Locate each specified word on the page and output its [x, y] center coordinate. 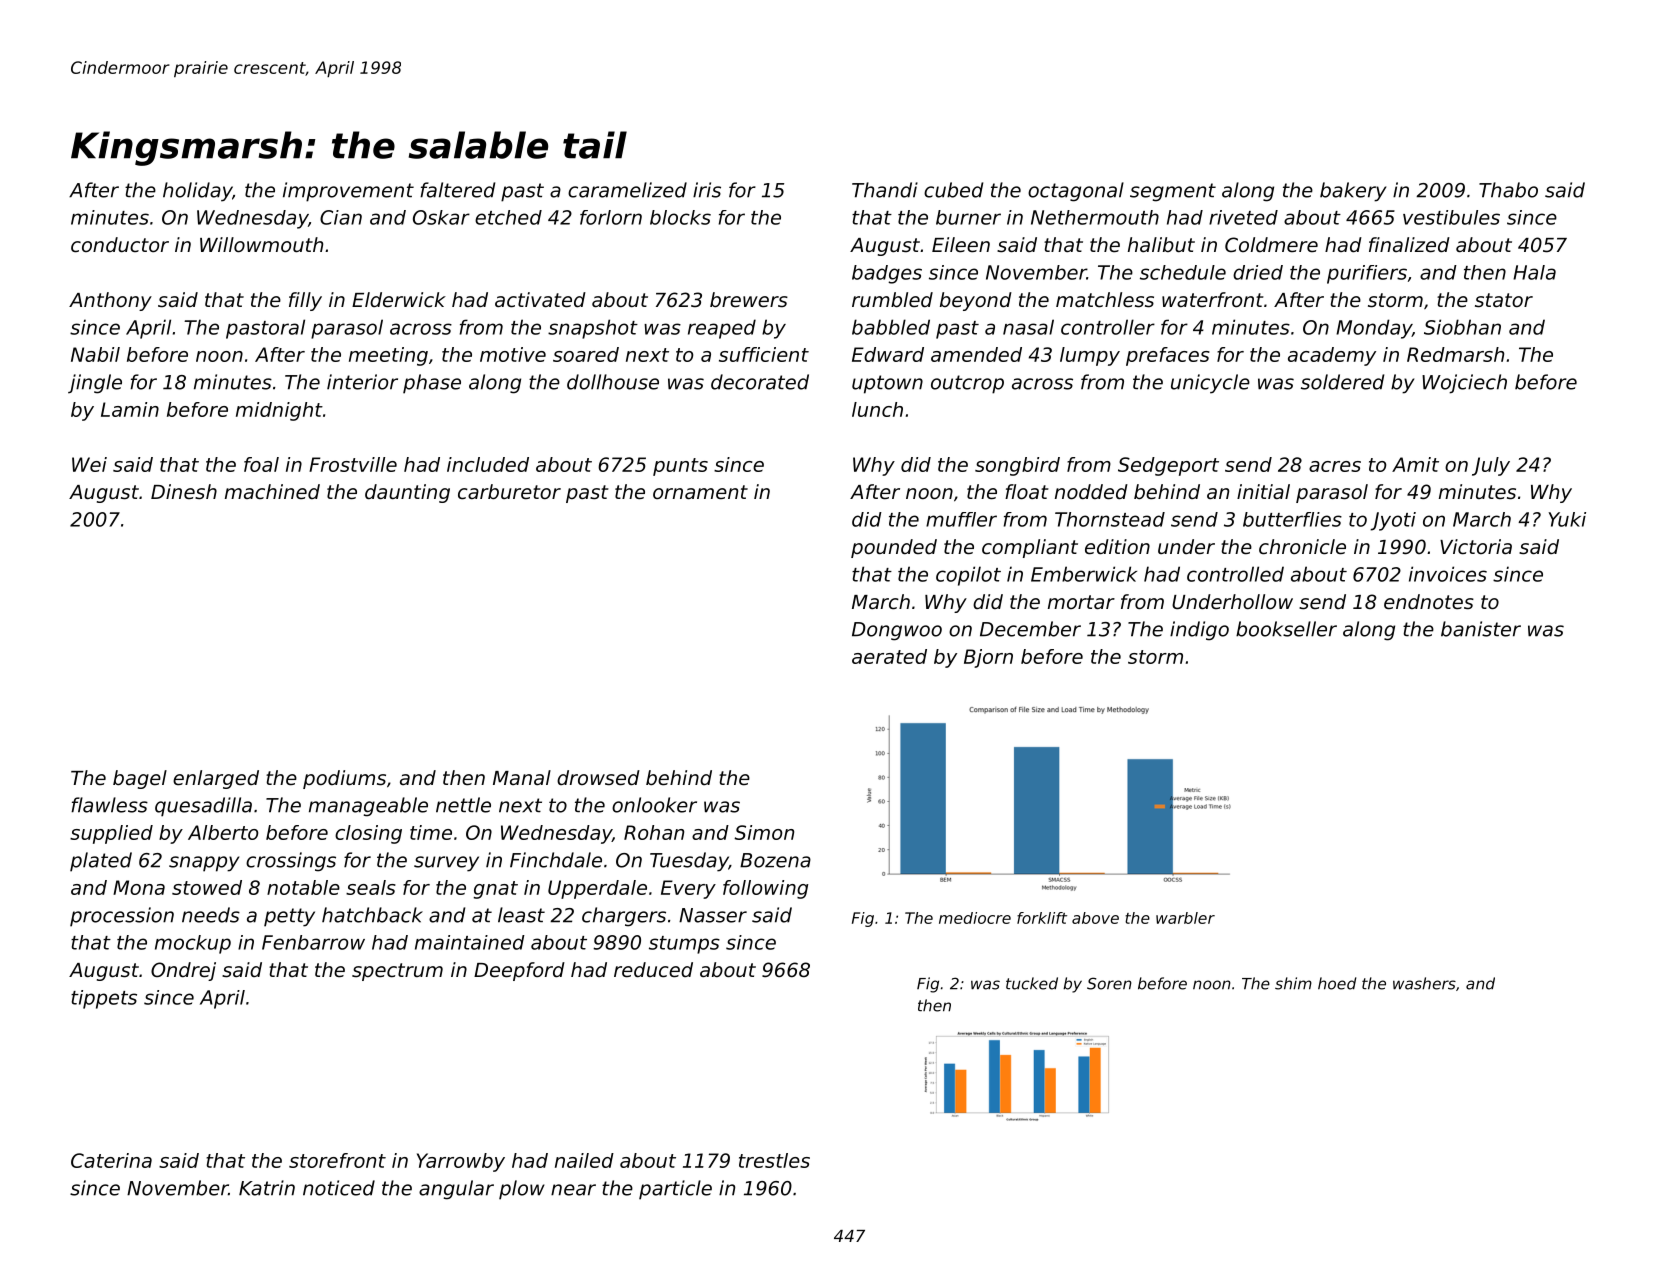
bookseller [1286, 629]
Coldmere [1271, 245]
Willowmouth [261, 245]
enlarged [216, 779]
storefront [337, 1160]
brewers [749, 300]
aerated [889, 656]
